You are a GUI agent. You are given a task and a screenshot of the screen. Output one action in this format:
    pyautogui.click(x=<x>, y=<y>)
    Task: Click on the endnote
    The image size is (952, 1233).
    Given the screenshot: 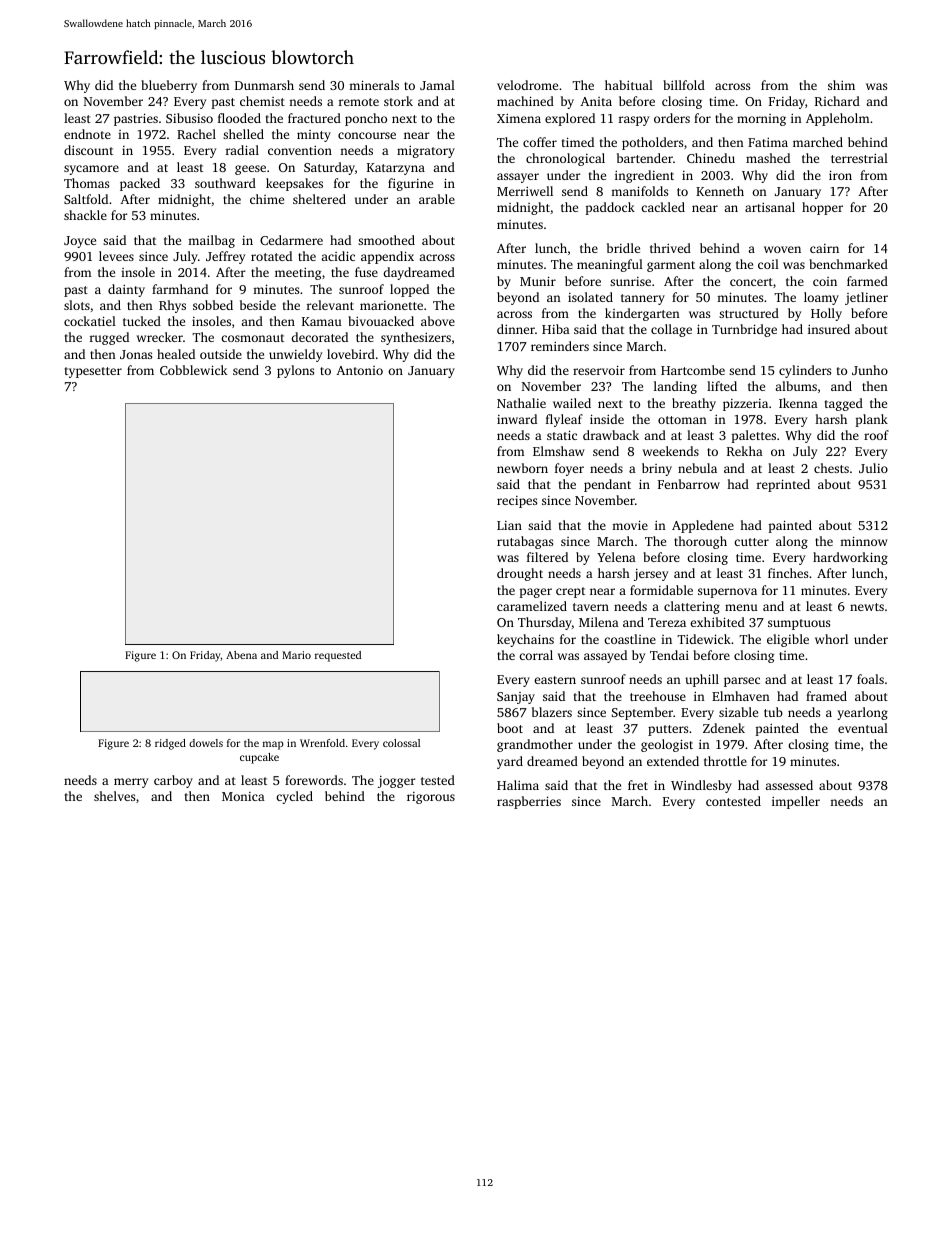 What is the action you would take?
    pyautogui.click(x=87, y=134)
